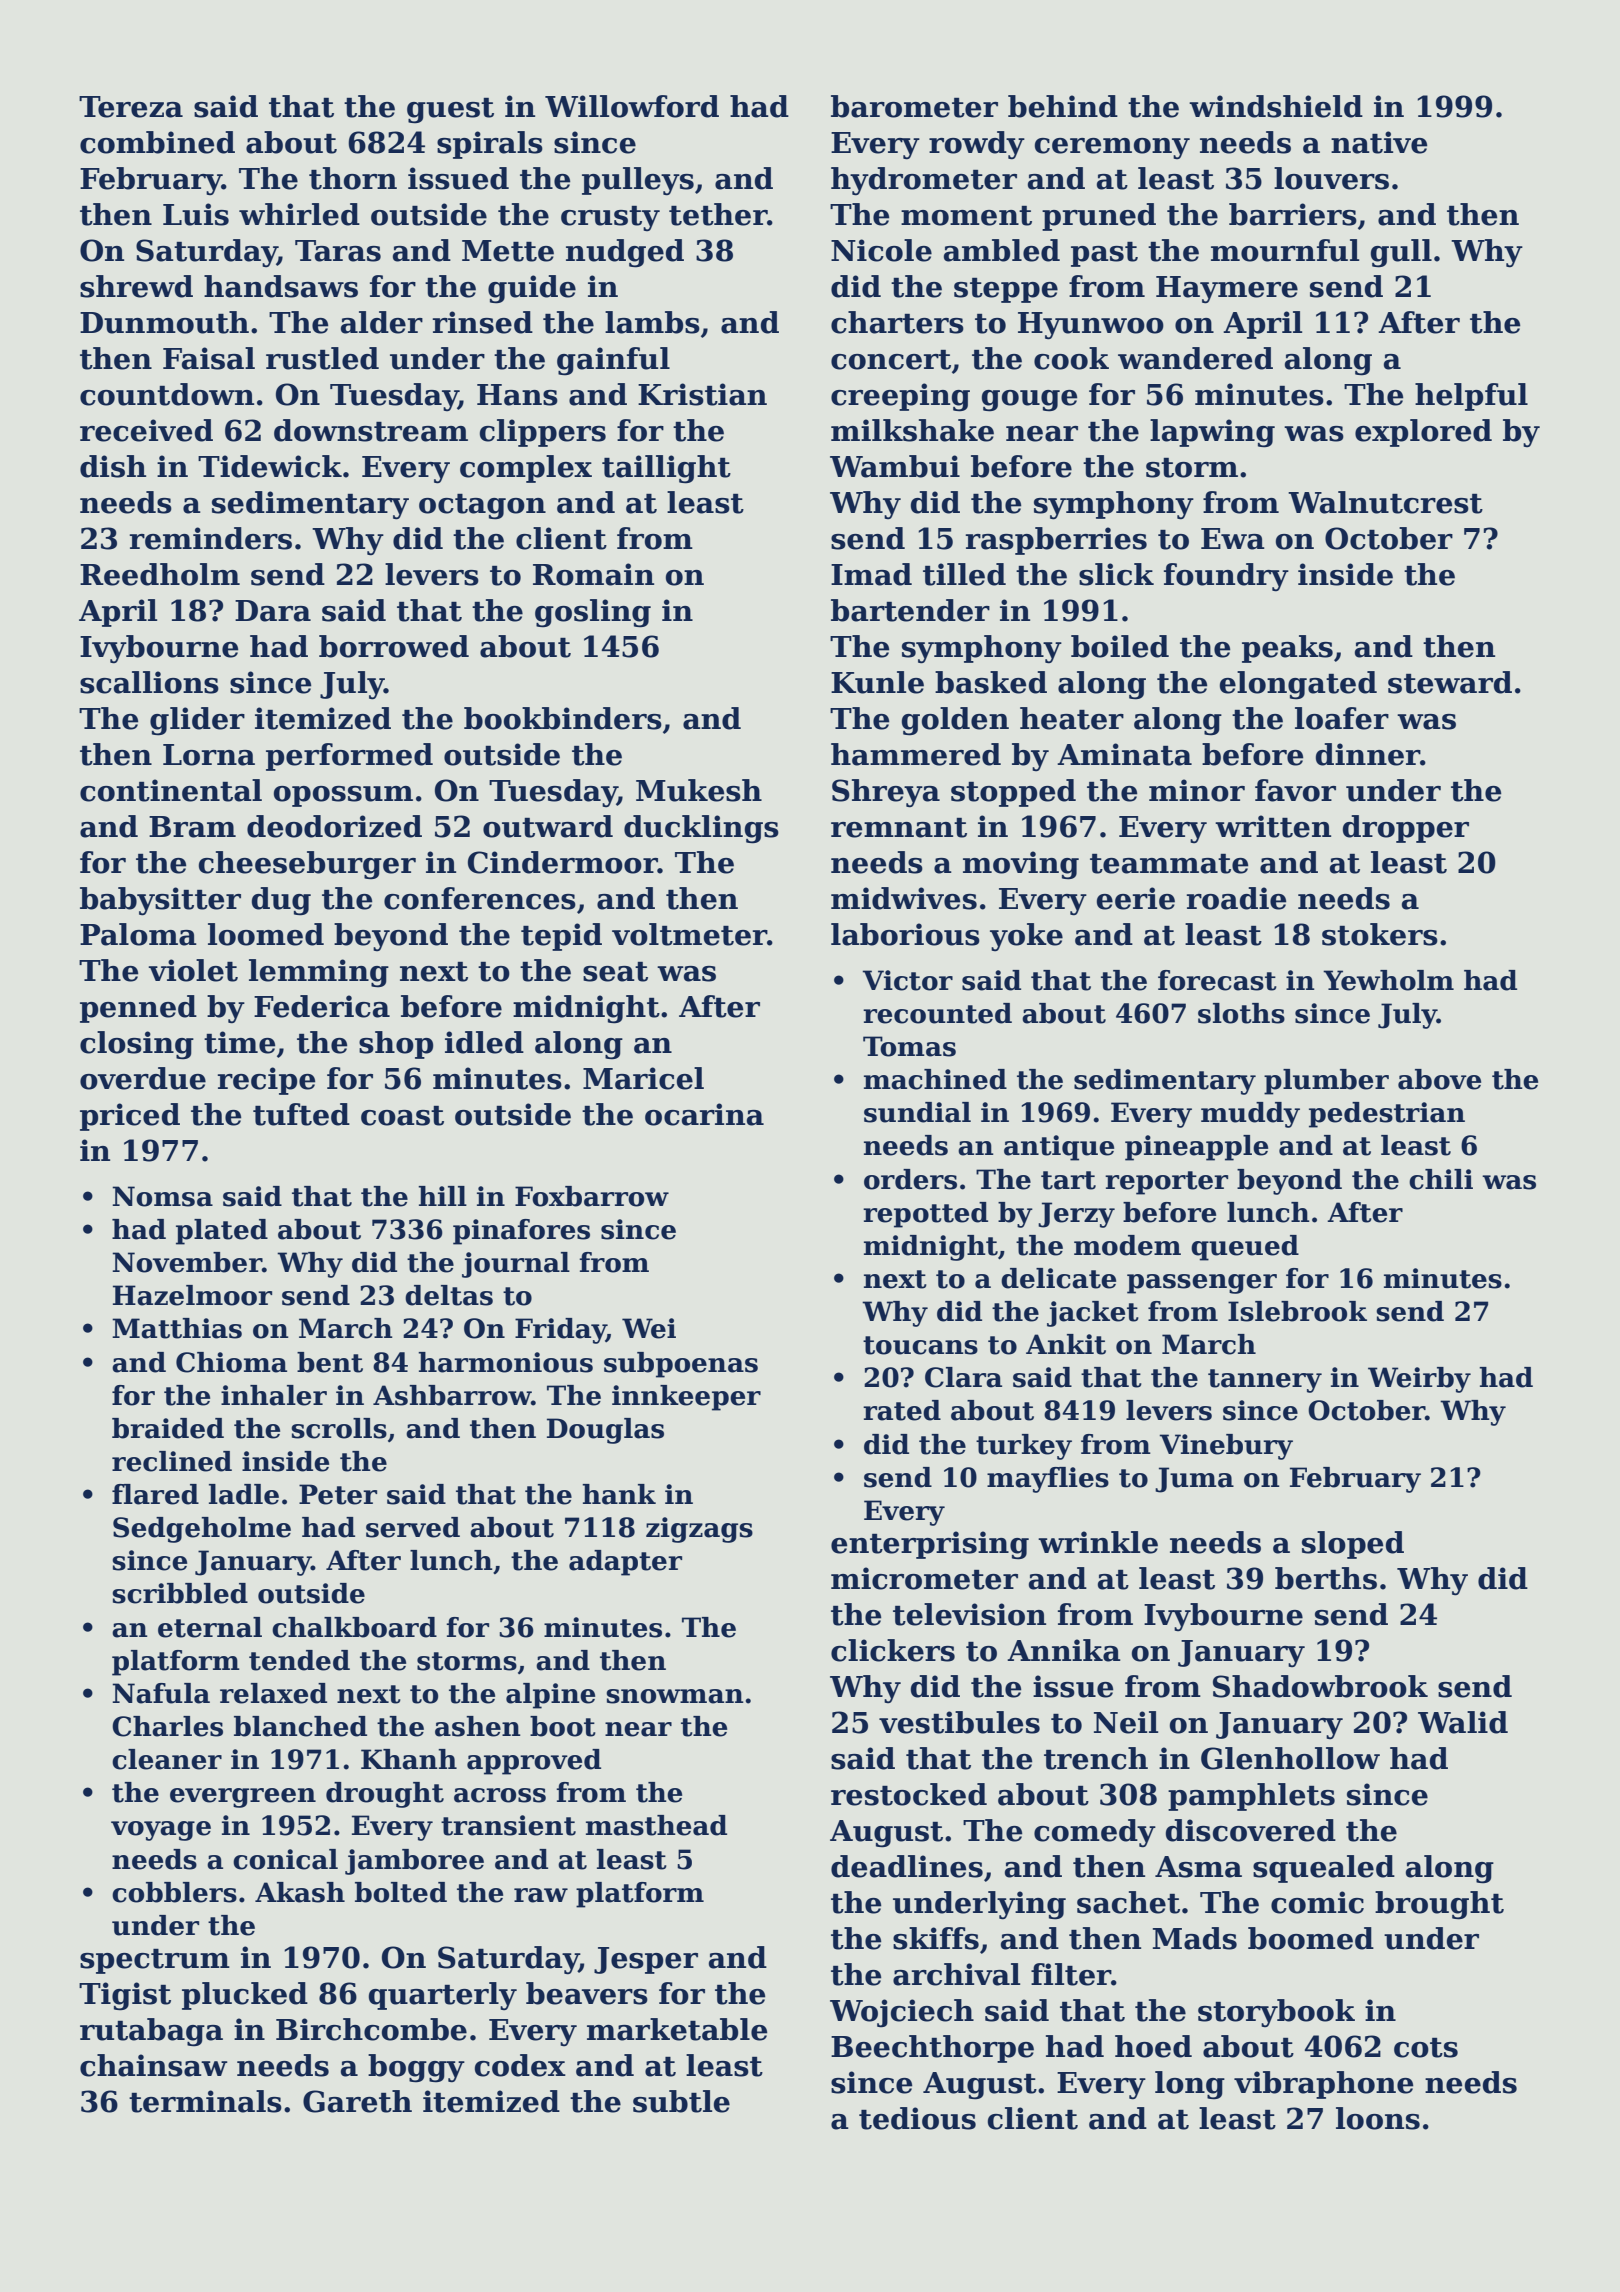 Image resolution: width=1620 pixels, height=2292 pixels. Describe the element at coordinates (563, 718) in the image. I see `bookbinders` at that location.
